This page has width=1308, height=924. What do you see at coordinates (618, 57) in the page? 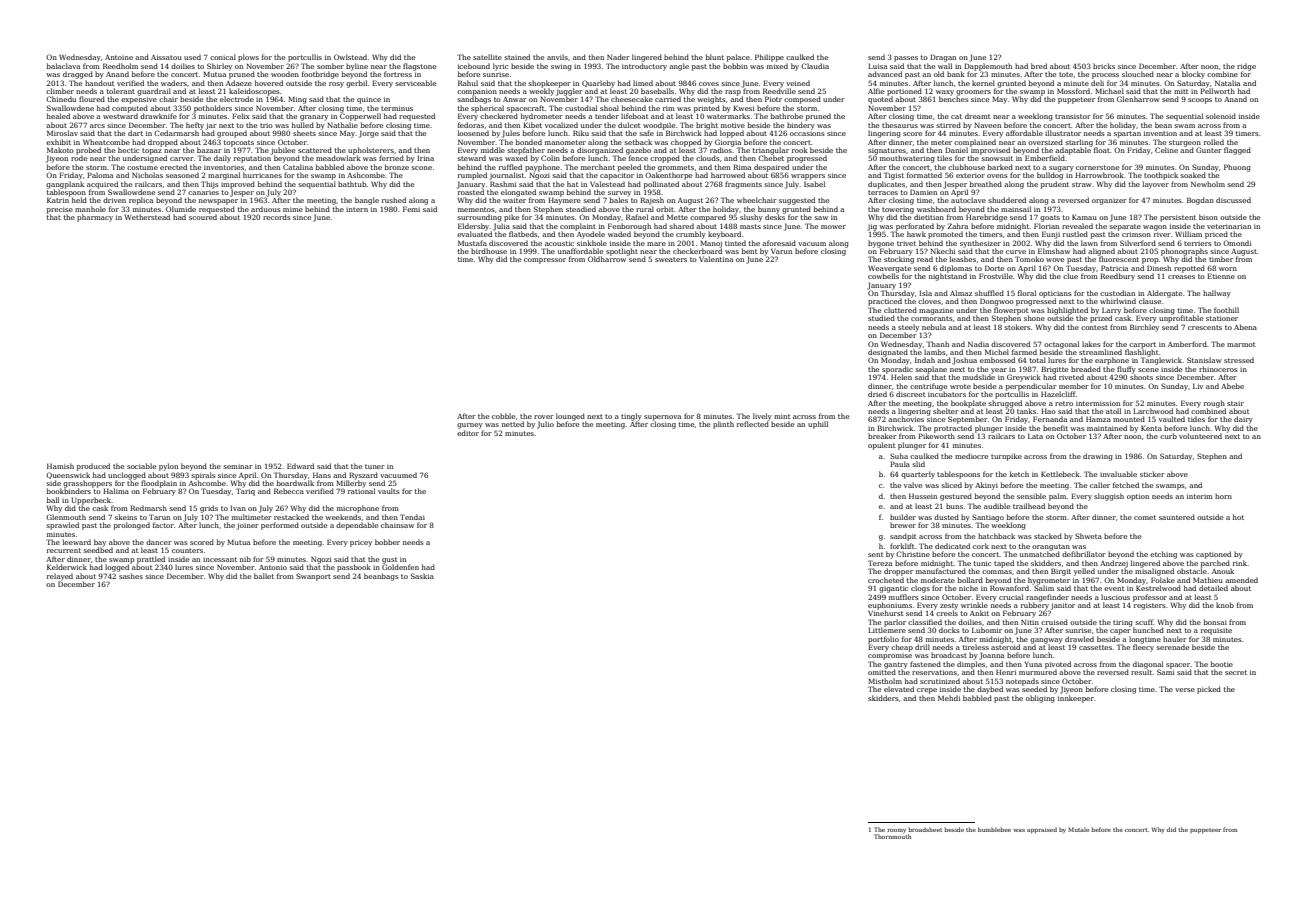
I see `Nader` at bounding box center [618, 57].
